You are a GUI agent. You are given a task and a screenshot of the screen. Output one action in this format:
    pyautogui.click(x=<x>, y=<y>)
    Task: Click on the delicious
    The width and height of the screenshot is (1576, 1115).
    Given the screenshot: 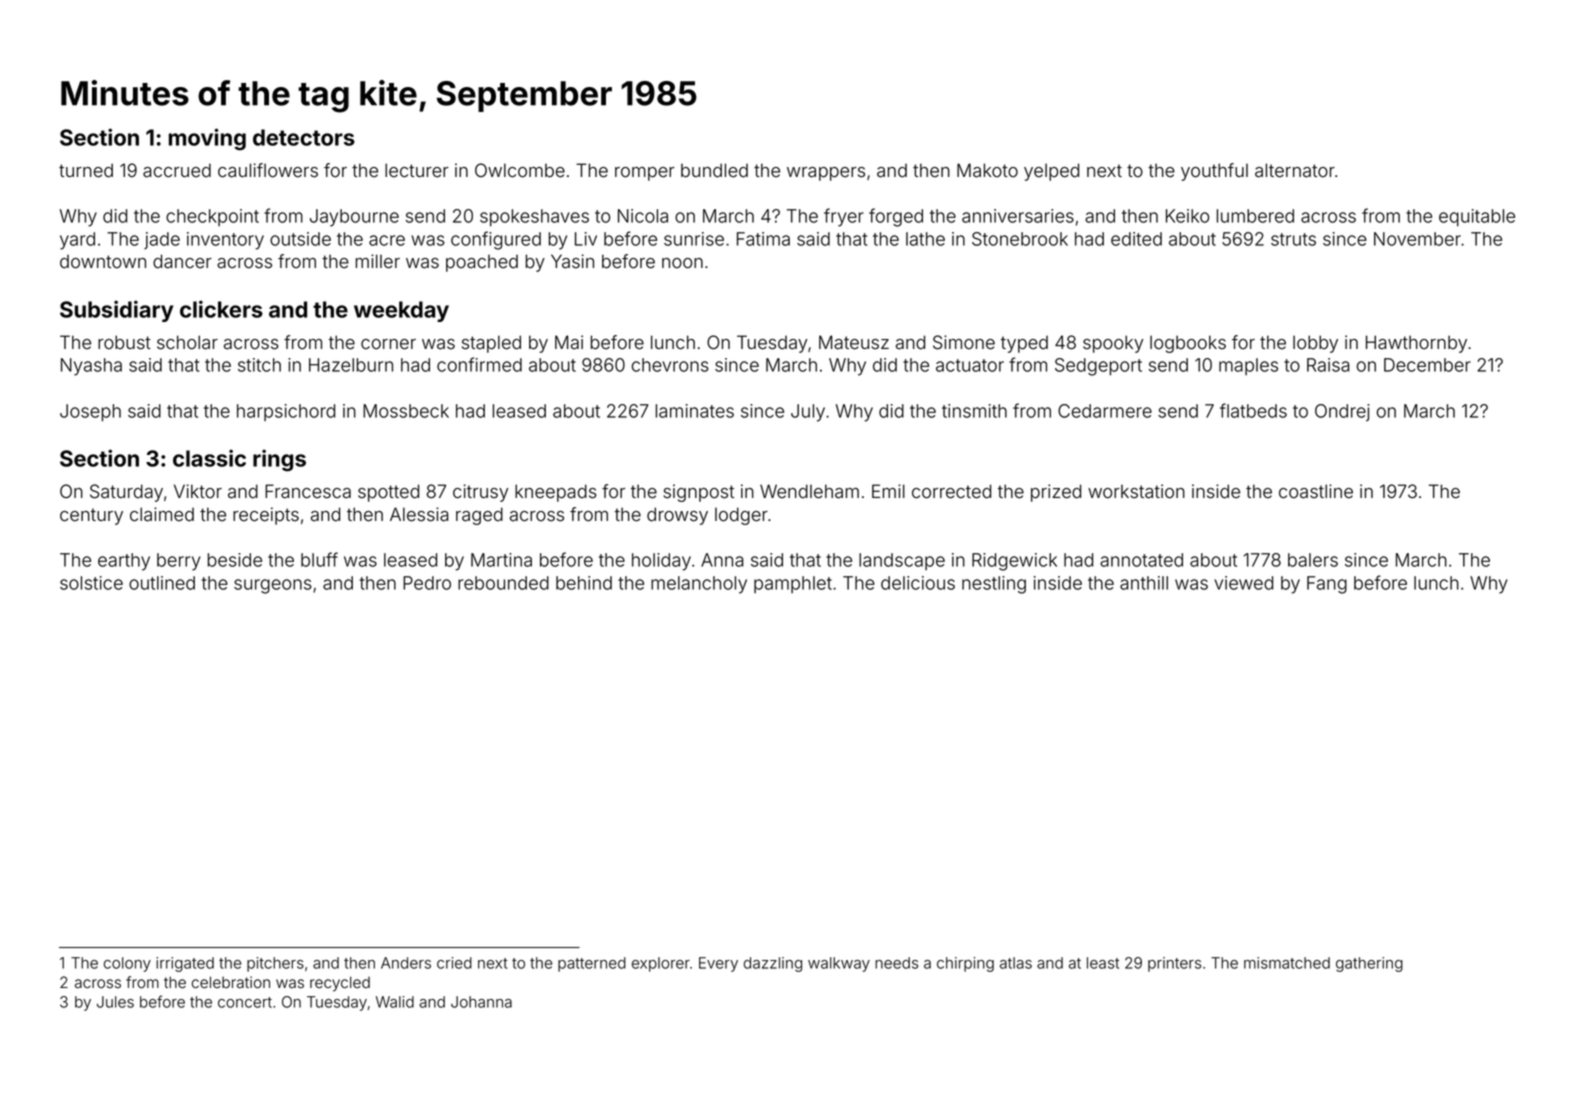 What is the action you would take?
    pyautogui.click(x=918, y=583)
